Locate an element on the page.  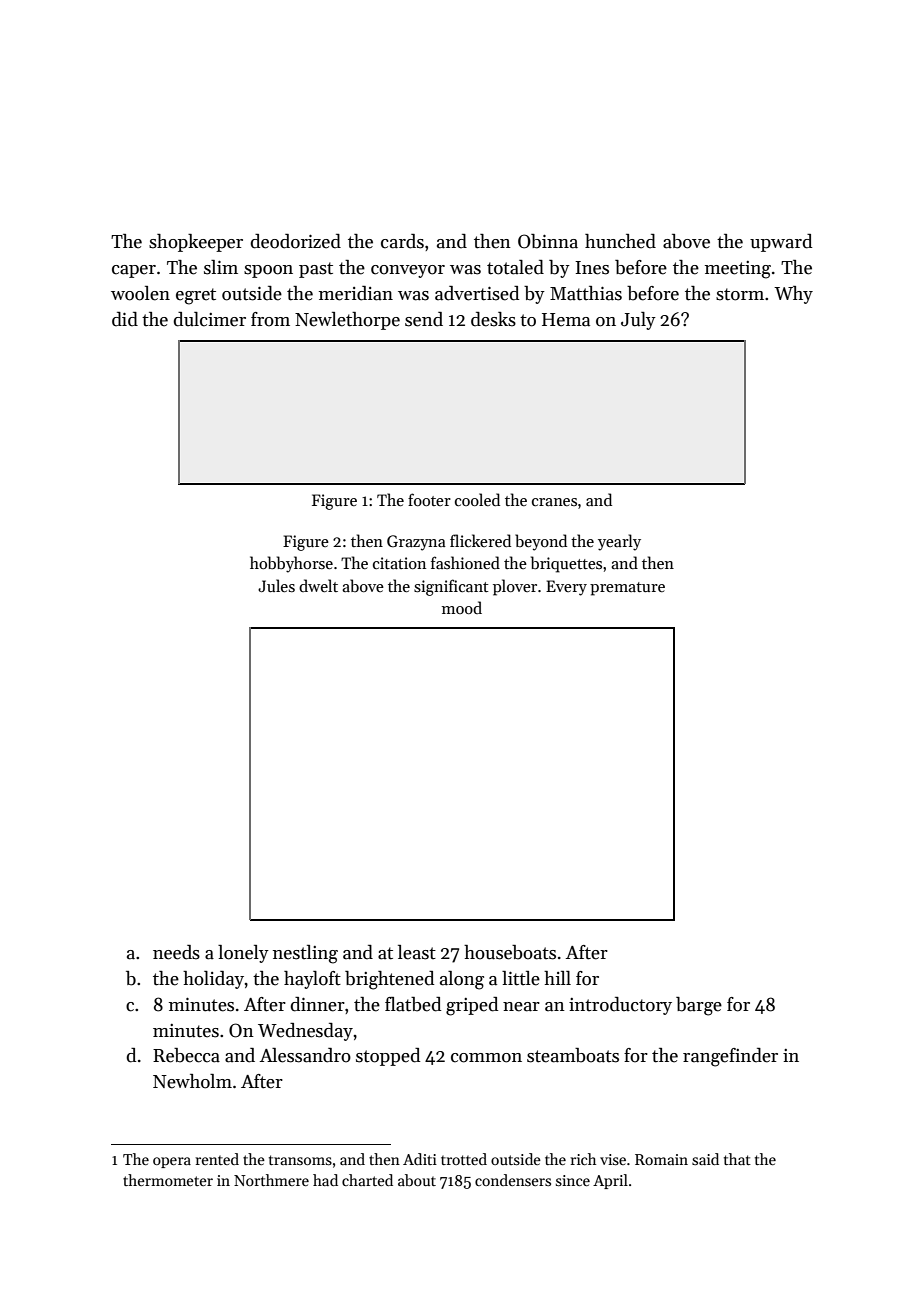
Jules is located at coordinates (276, 585).
